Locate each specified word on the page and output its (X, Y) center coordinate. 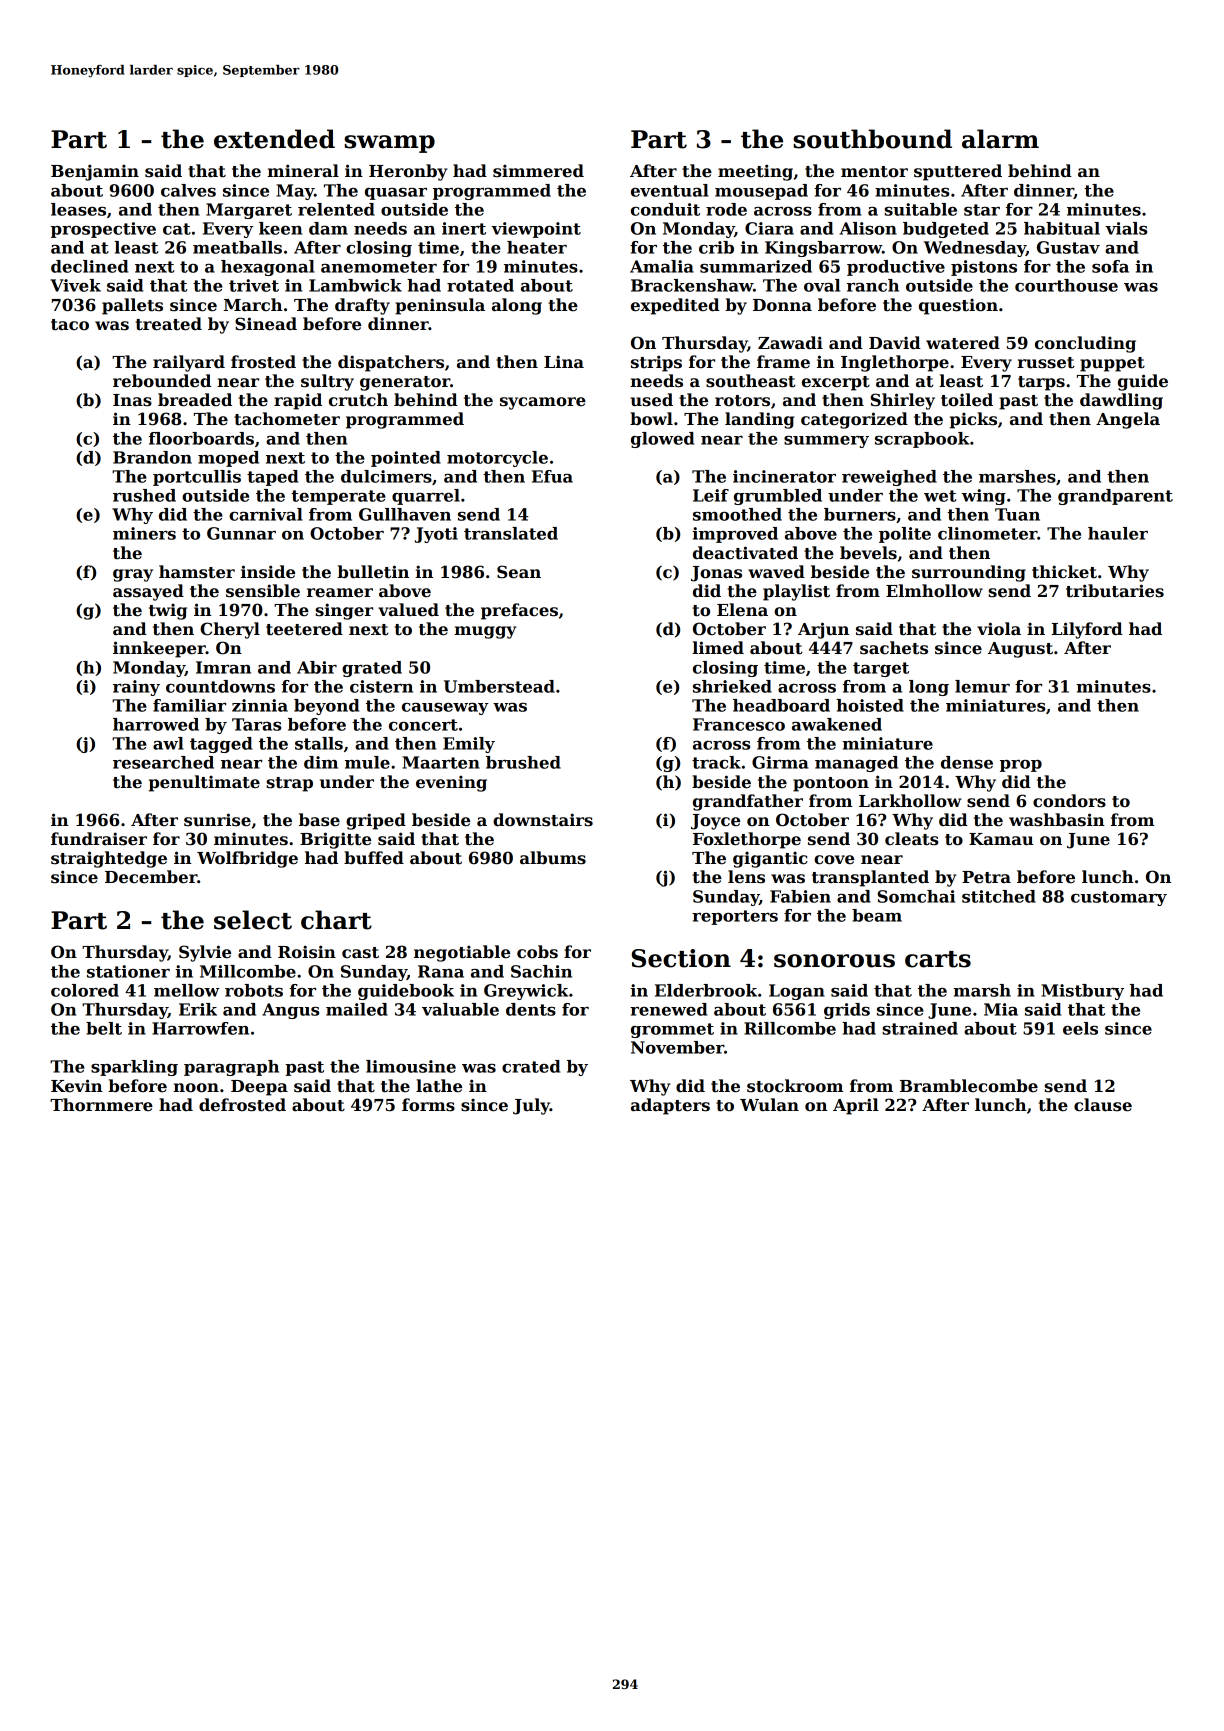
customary (1119, 898)
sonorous (834, 961)
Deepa (259, 1088)
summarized (756, 266)
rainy (136, 688)
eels (1080, 1028)
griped (376, 821)
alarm (1000, 139)
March (253, 305)
